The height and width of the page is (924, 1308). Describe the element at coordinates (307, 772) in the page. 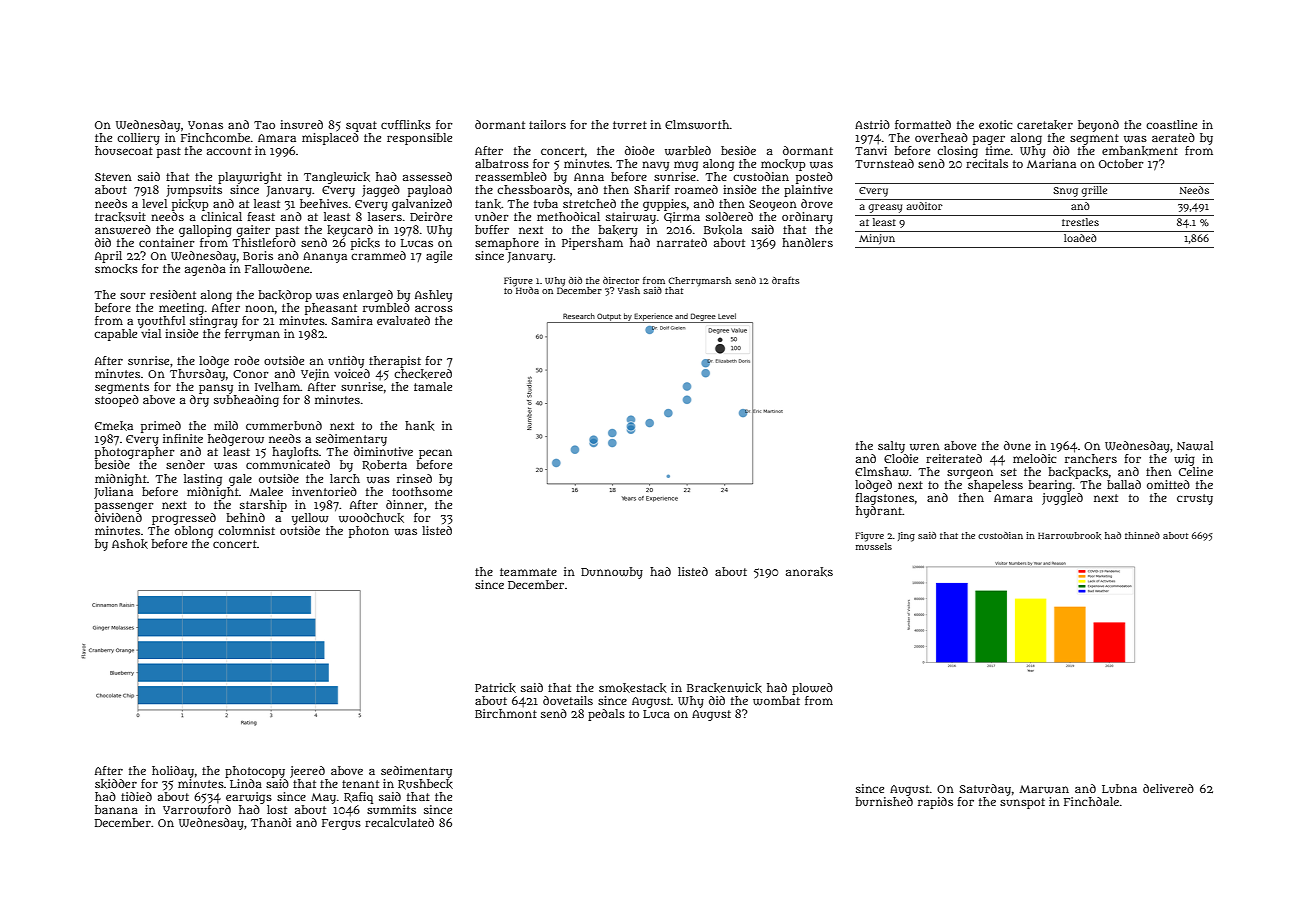

I see `jeered` at that location.
